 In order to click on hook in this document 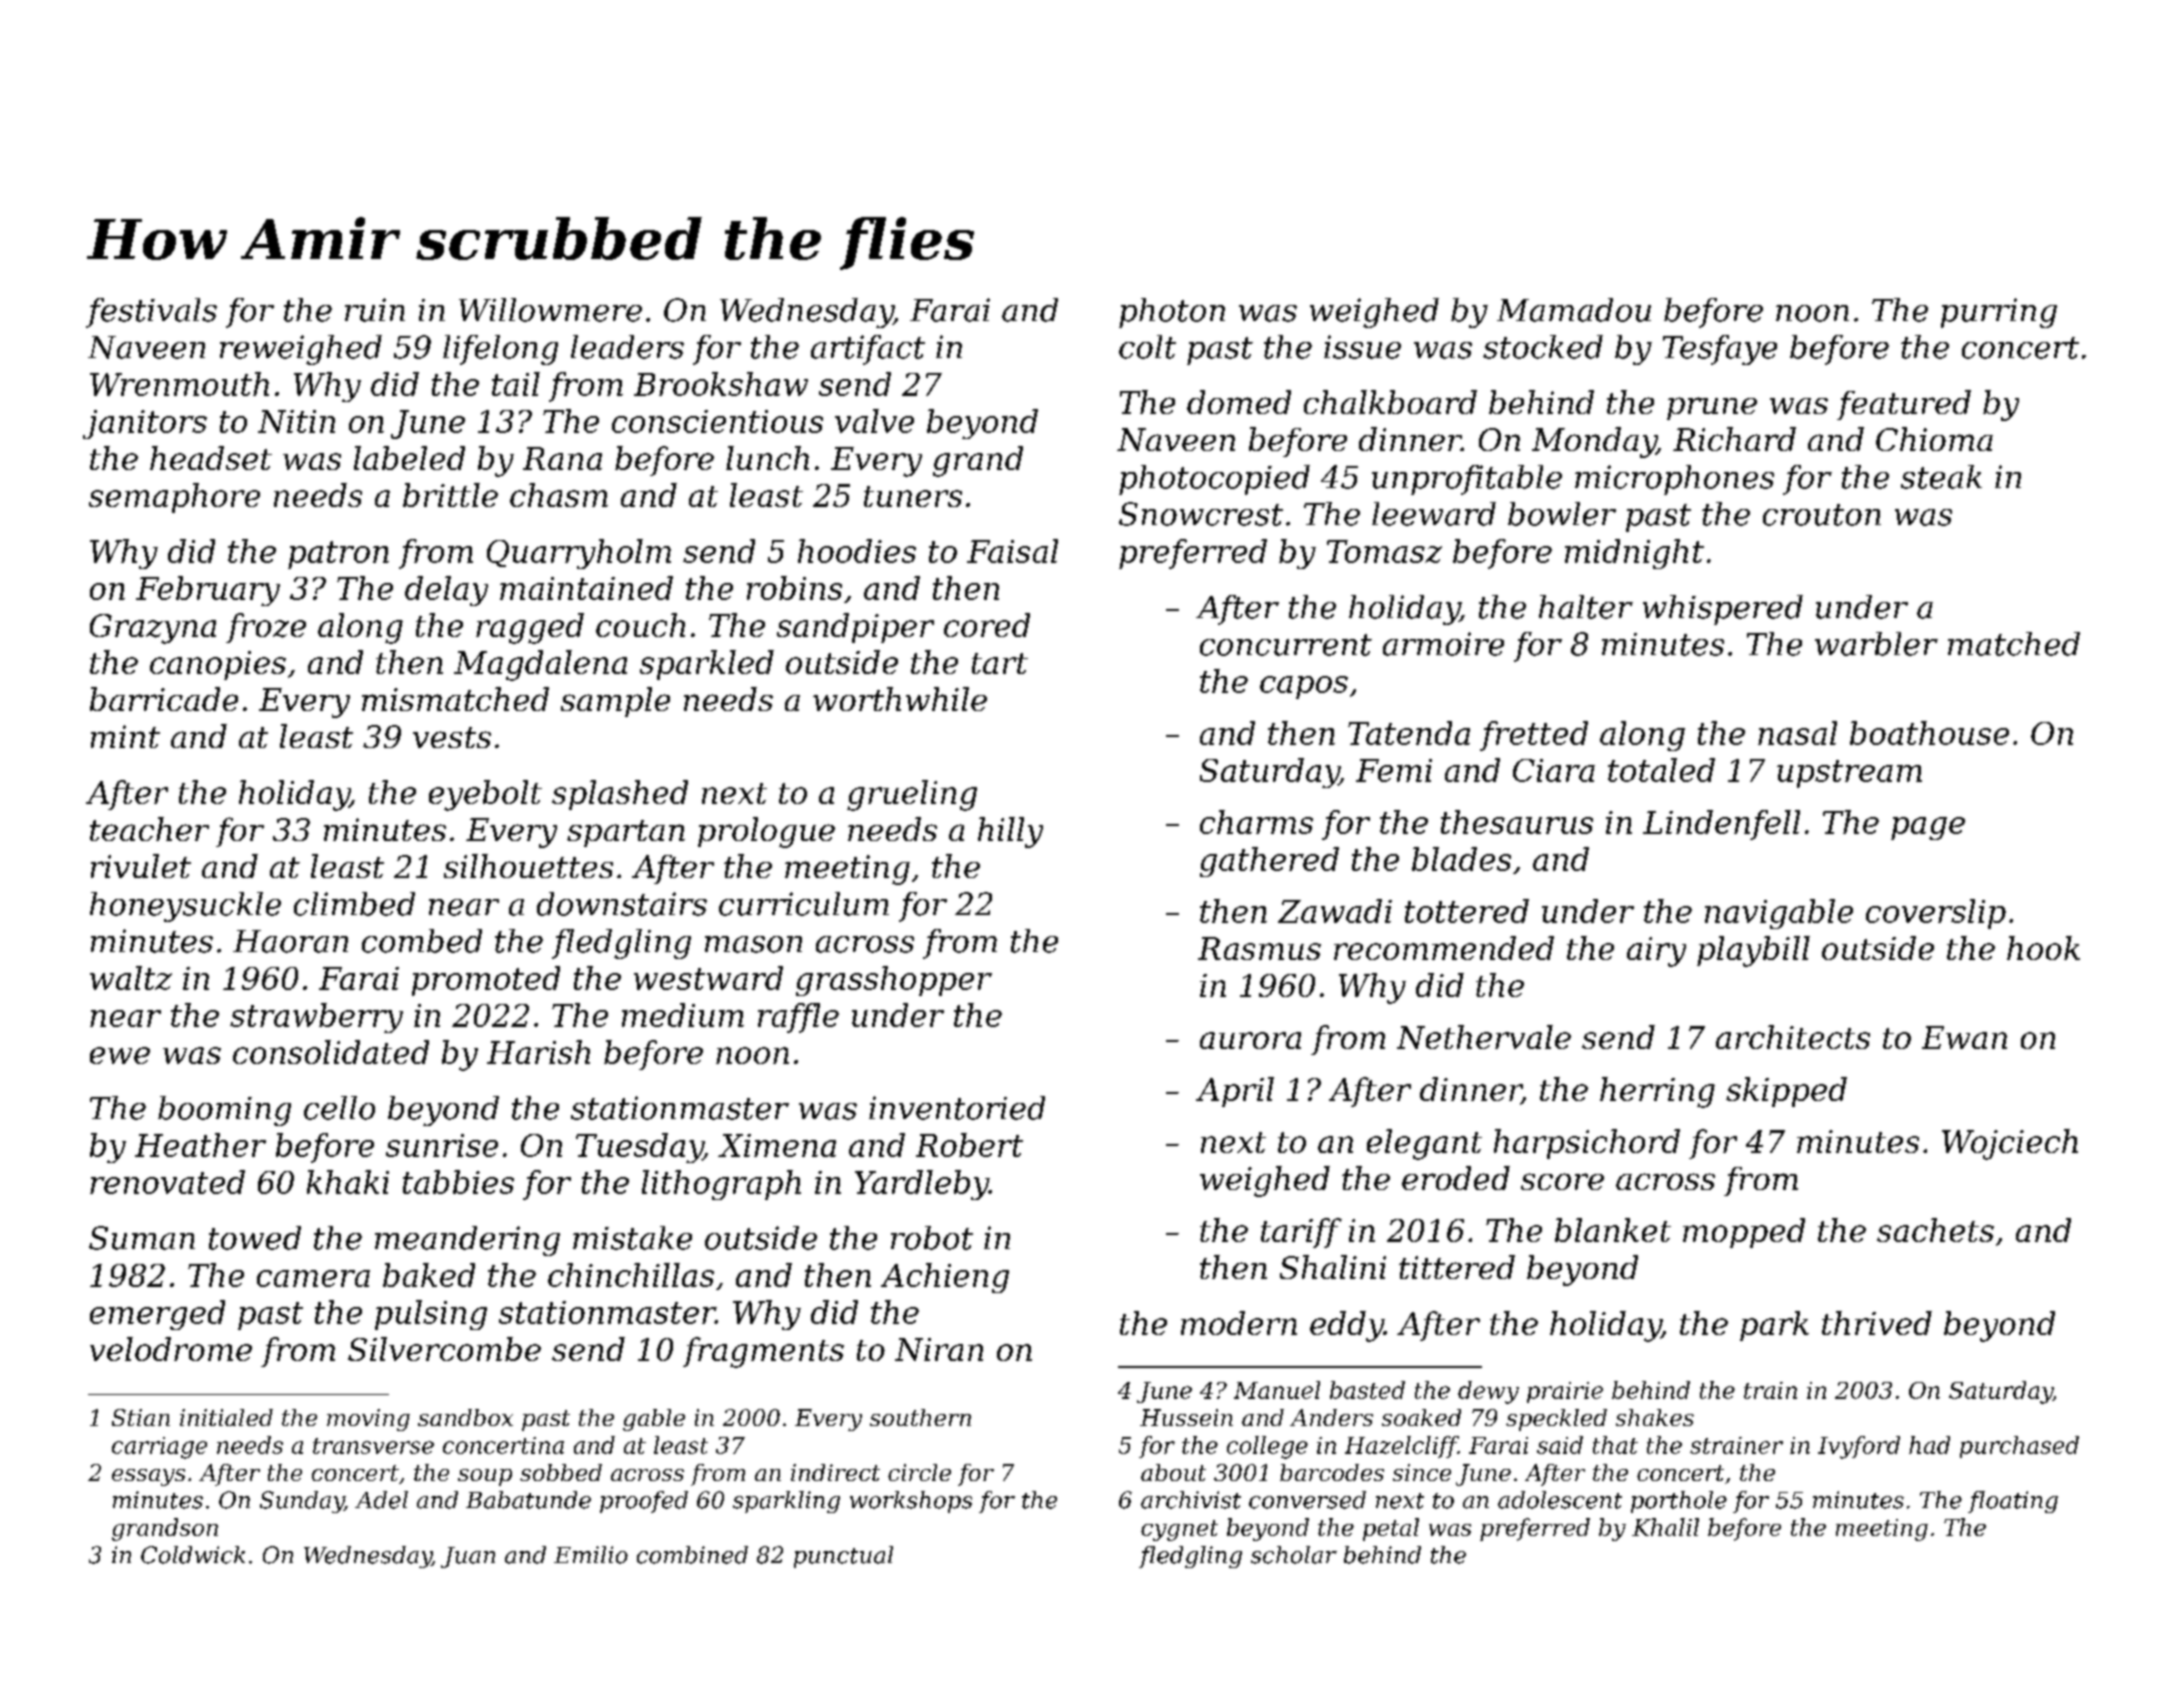, I will do `click(2043, 948)`.
